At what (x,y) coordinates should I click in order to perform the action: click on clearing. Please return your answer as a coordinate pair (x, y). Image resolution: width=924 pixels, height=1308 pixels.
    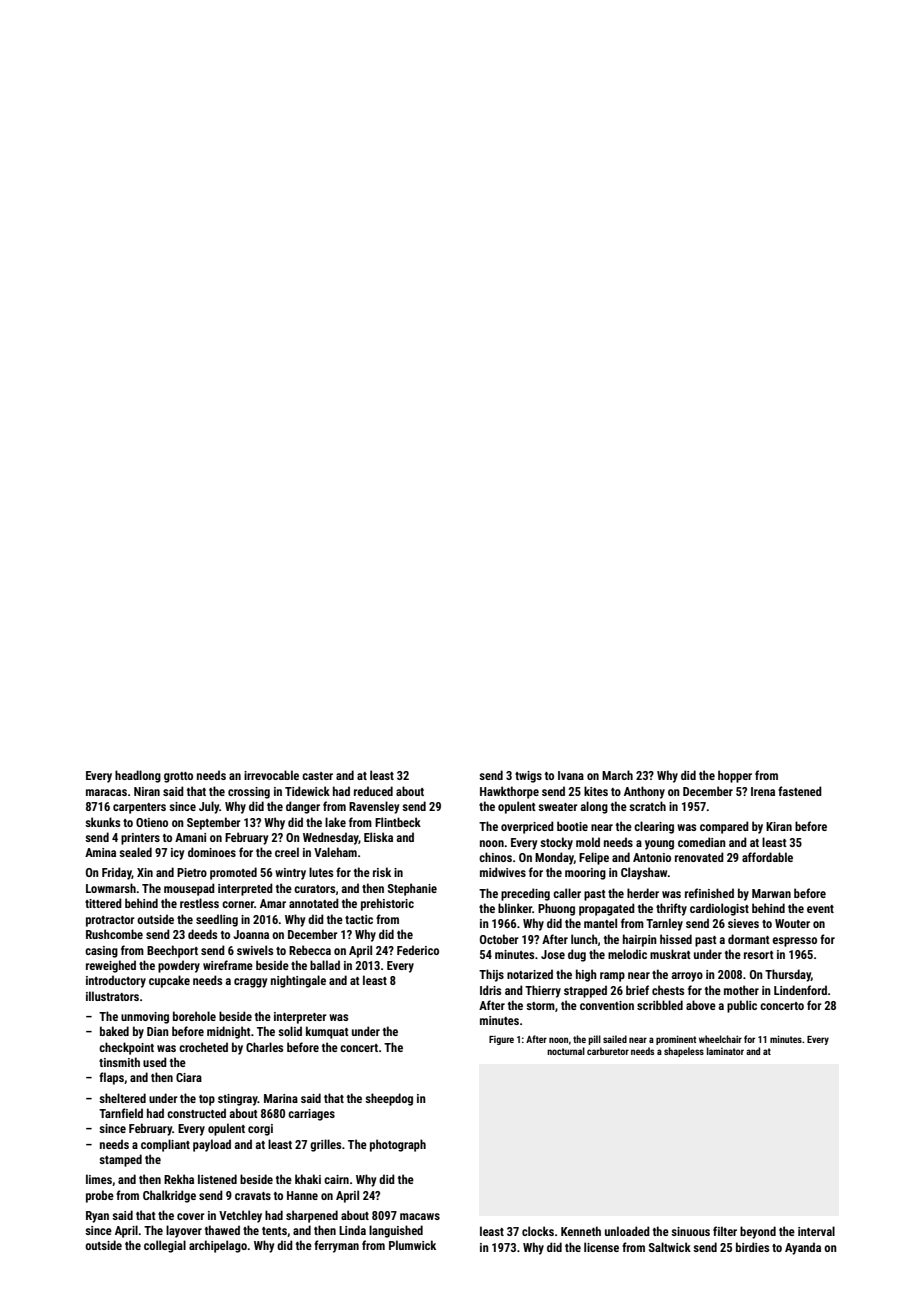
    Looking at the image, I should click on (654, 827).
